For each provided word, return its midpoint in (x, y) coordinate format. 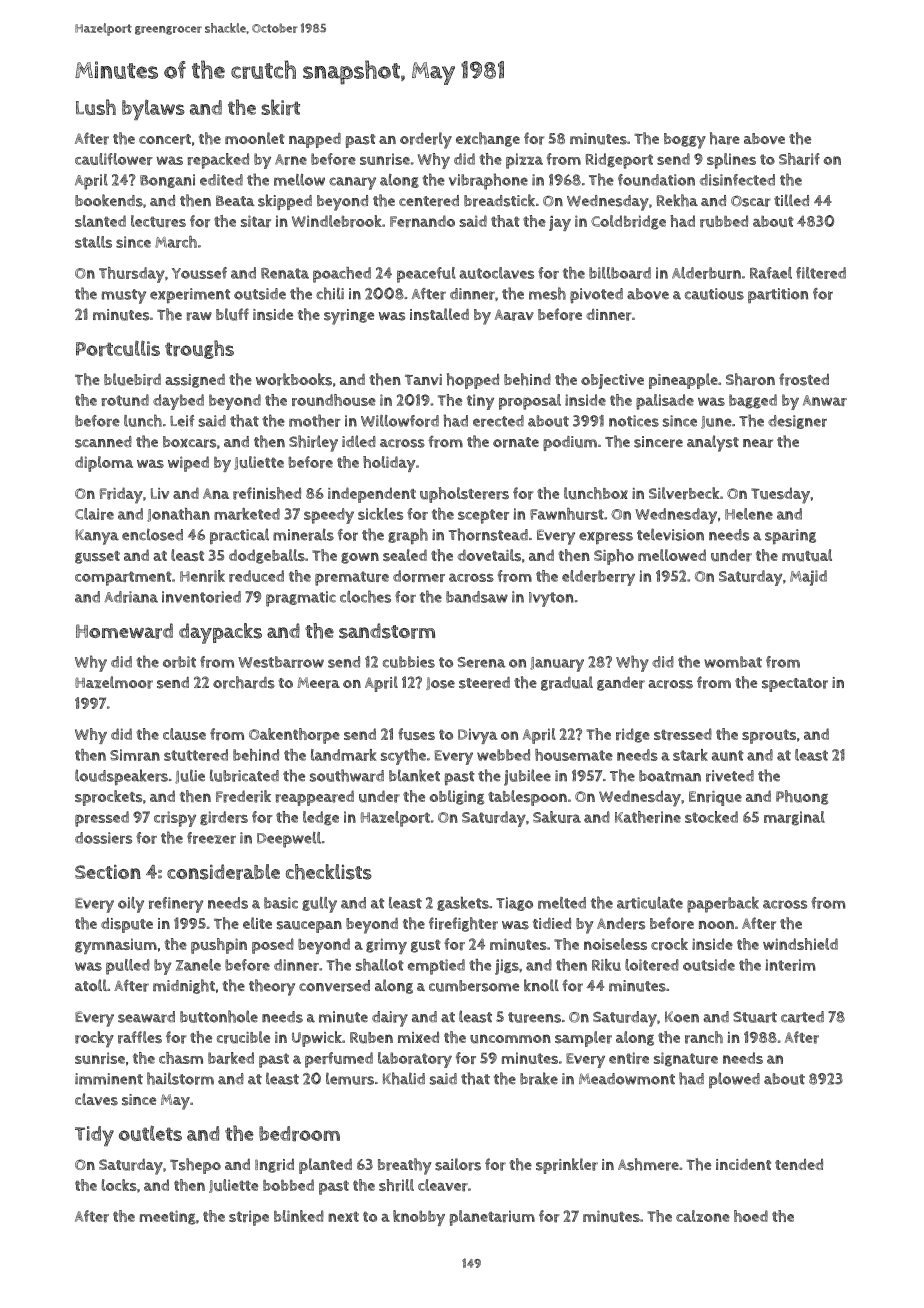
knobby (419, 1218)
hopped (473, 381)
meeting (168, 1217)
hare (725, 138)
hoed (751, 1216)
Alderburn (706, 273)
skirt (280, 107)
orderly (426, 140)
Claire (94, 514)
